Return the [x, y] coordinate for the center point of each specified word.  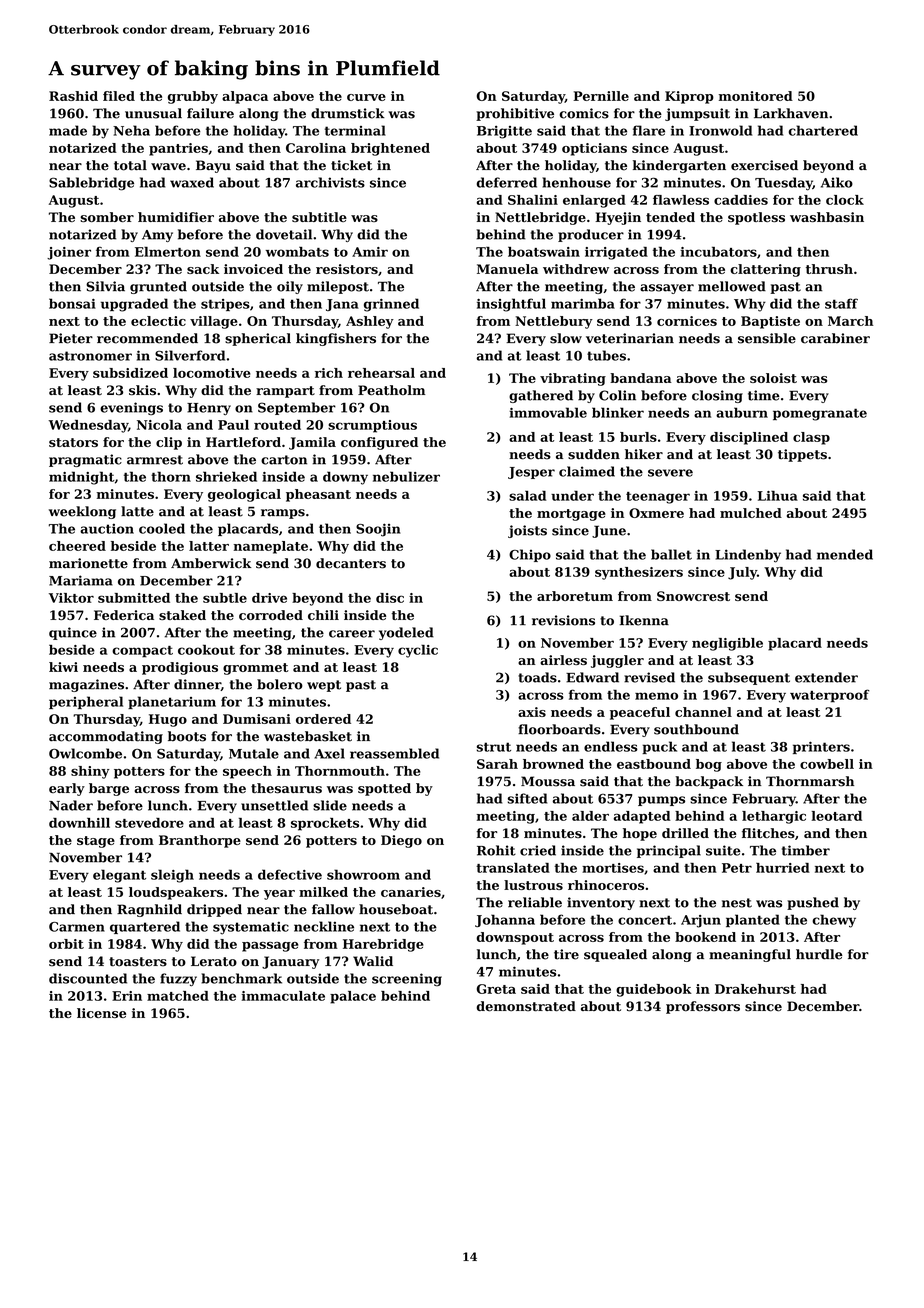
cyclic [418, 651]
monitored [756, 96]
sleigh [172, 876]
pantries [178, 149]
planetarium [172, 702]
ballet [671, 554]
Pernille [601, 96]
